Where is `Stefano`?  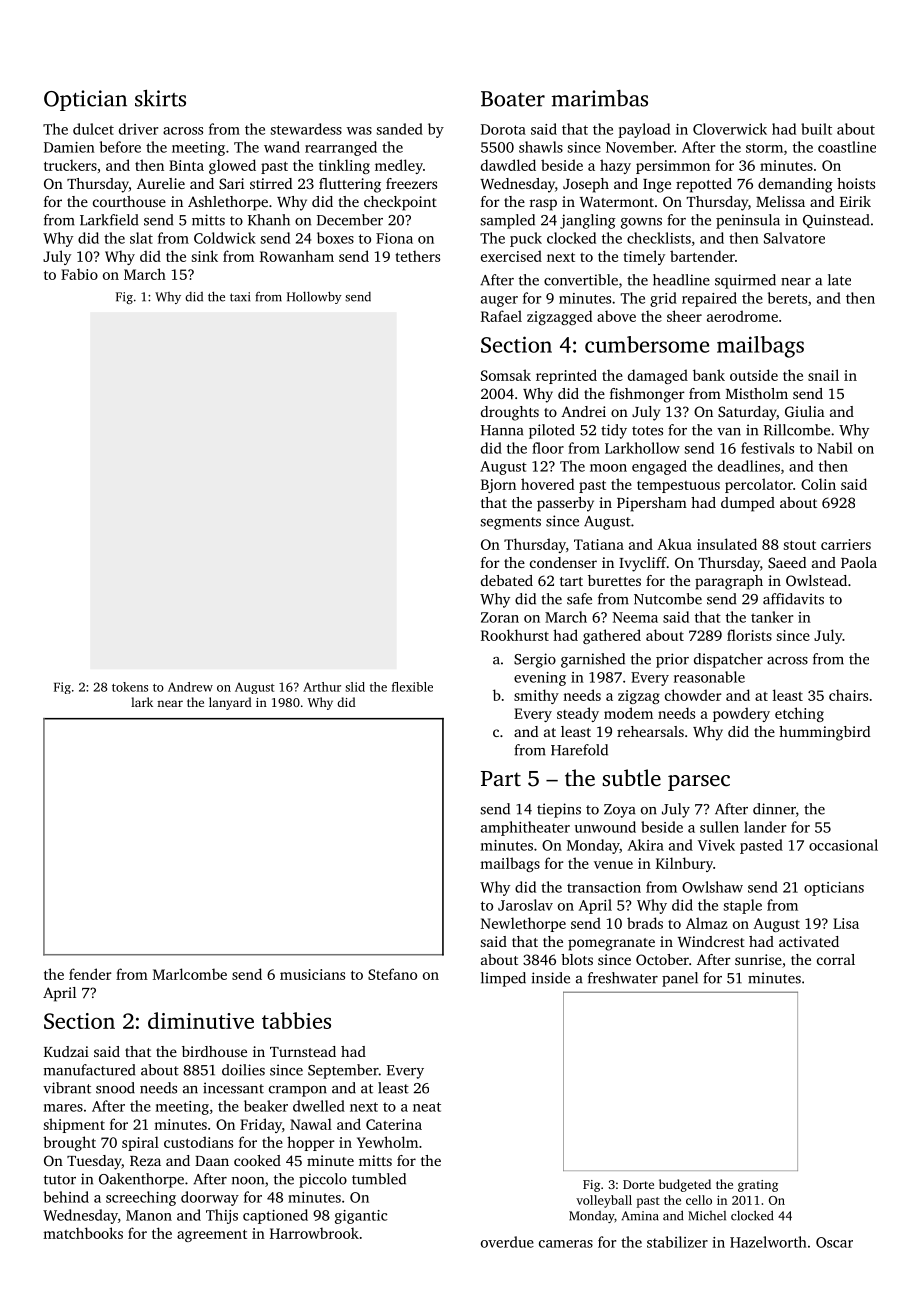
Stefano is located at coordinates (392, 974).
